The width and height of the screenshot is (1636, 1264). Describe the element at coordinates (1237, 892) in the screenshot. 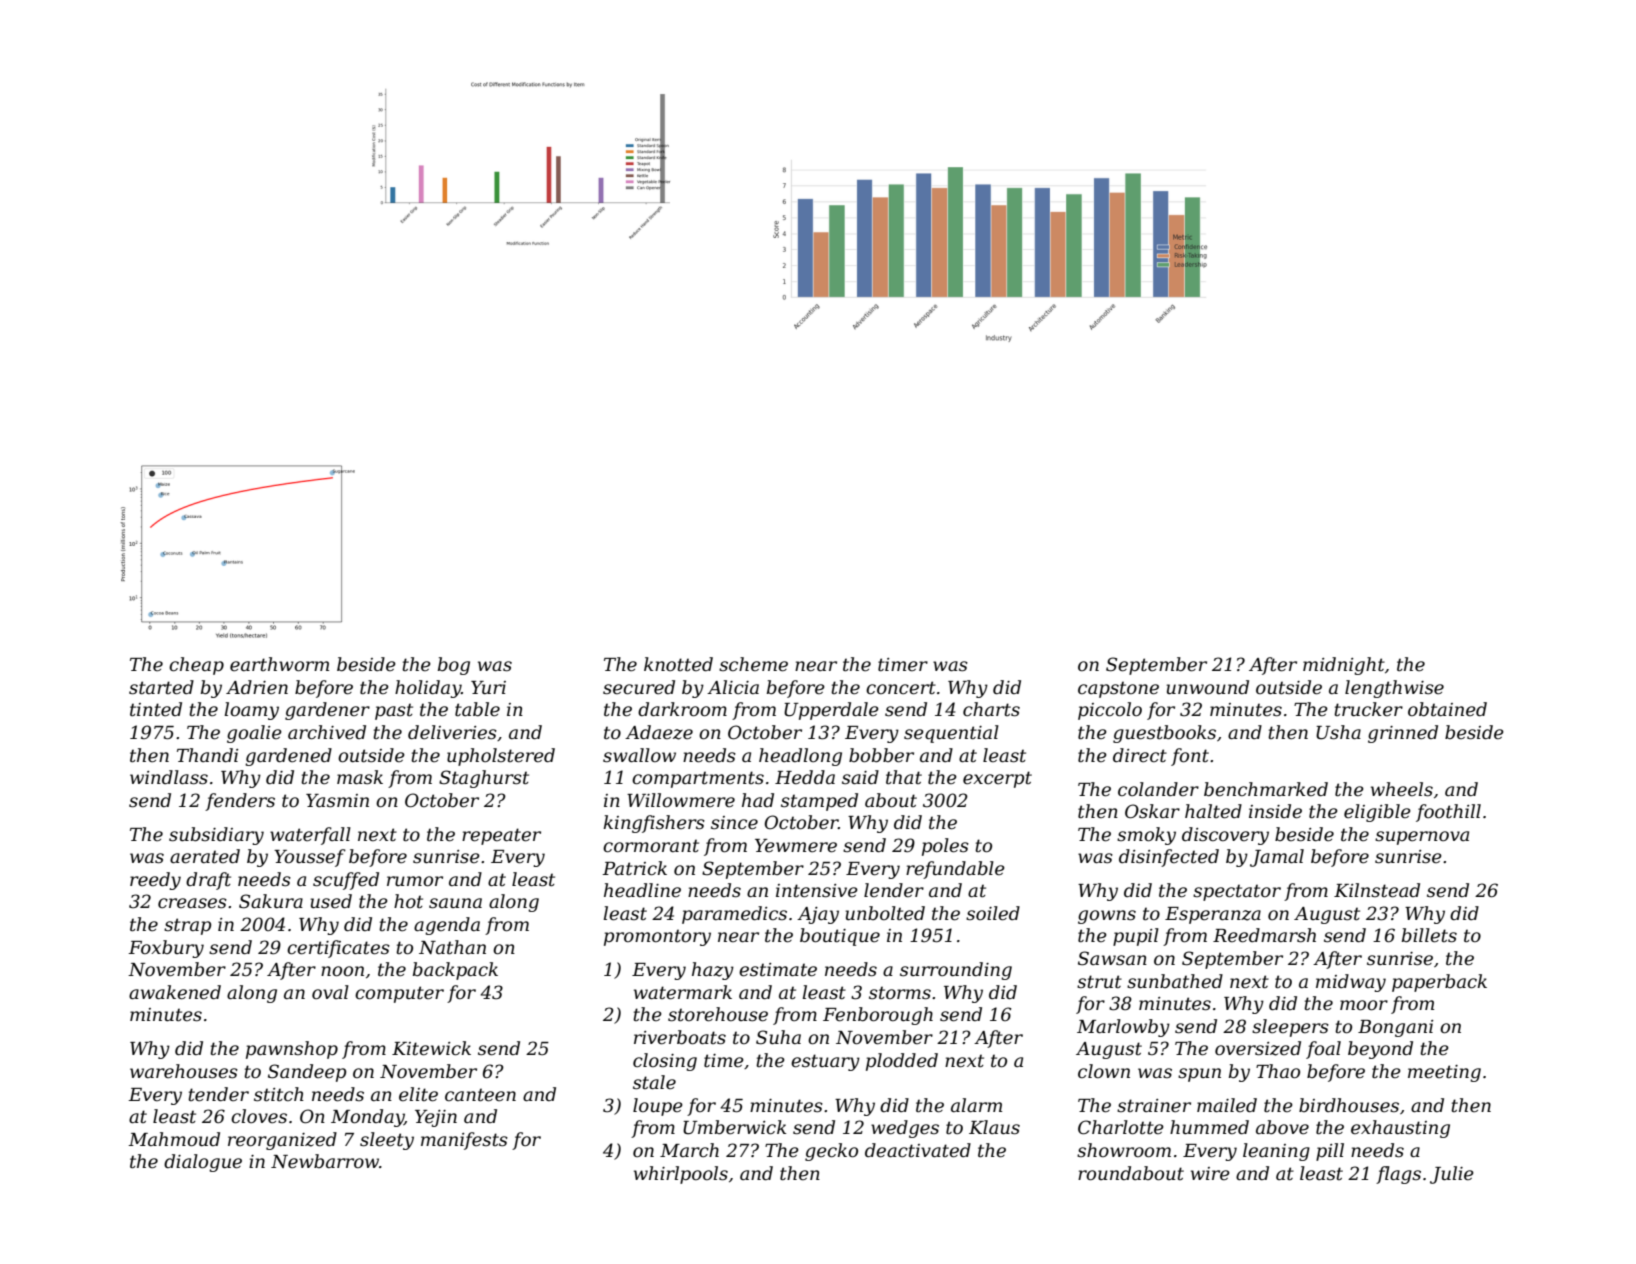

I see `spectator` at that location.
